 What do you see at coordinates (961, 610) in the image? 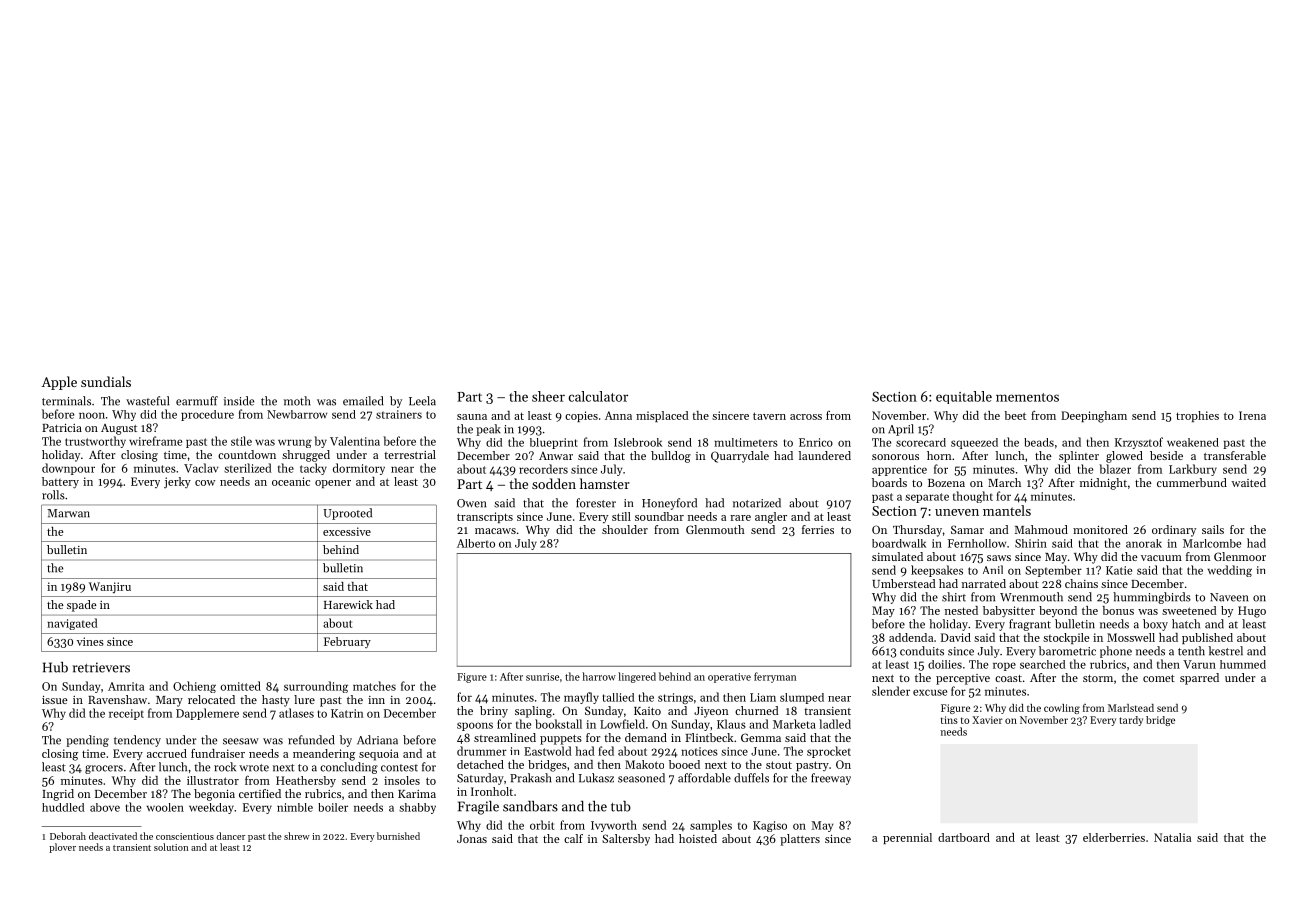
I see `nested` at bounding box center [961, 610].
